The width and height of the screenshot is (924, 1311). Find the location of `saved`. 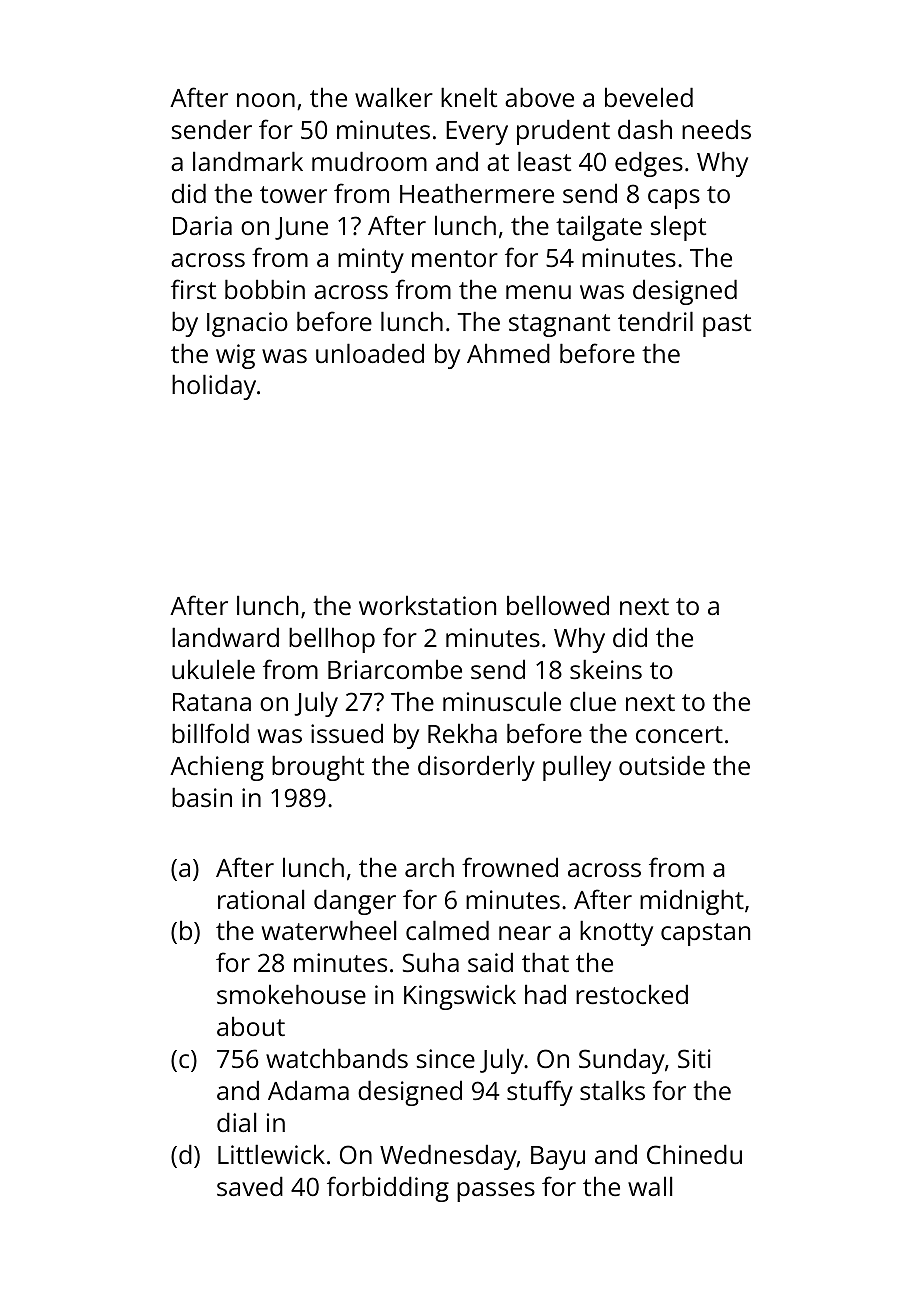

saved is located at coordinates (250, 1186).
